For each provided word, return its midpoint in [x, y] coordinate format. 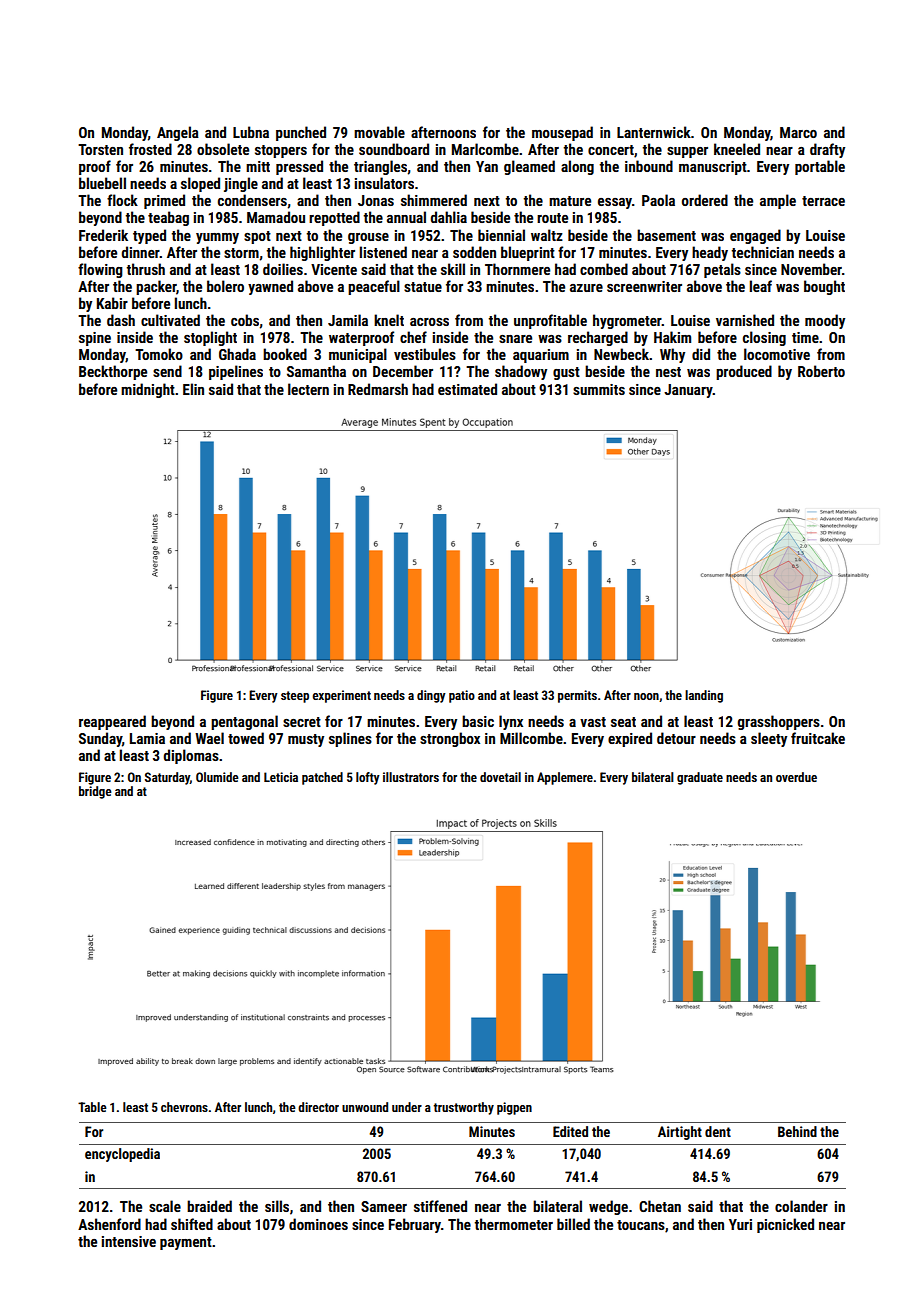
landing [704, 696]
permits [577, 696]
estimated [467, 389]
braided [209, 1206]
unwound [365, 1107]
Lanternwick [654, 132]
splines [350, 739]
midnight [148, 390]
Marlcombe [485, 149]
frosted [150, 149]
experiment [341, 696]
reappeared [112, 722]
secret [302, 722]
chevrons [184, 1107]
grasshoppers [779, 722]
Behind [797, 1131]
